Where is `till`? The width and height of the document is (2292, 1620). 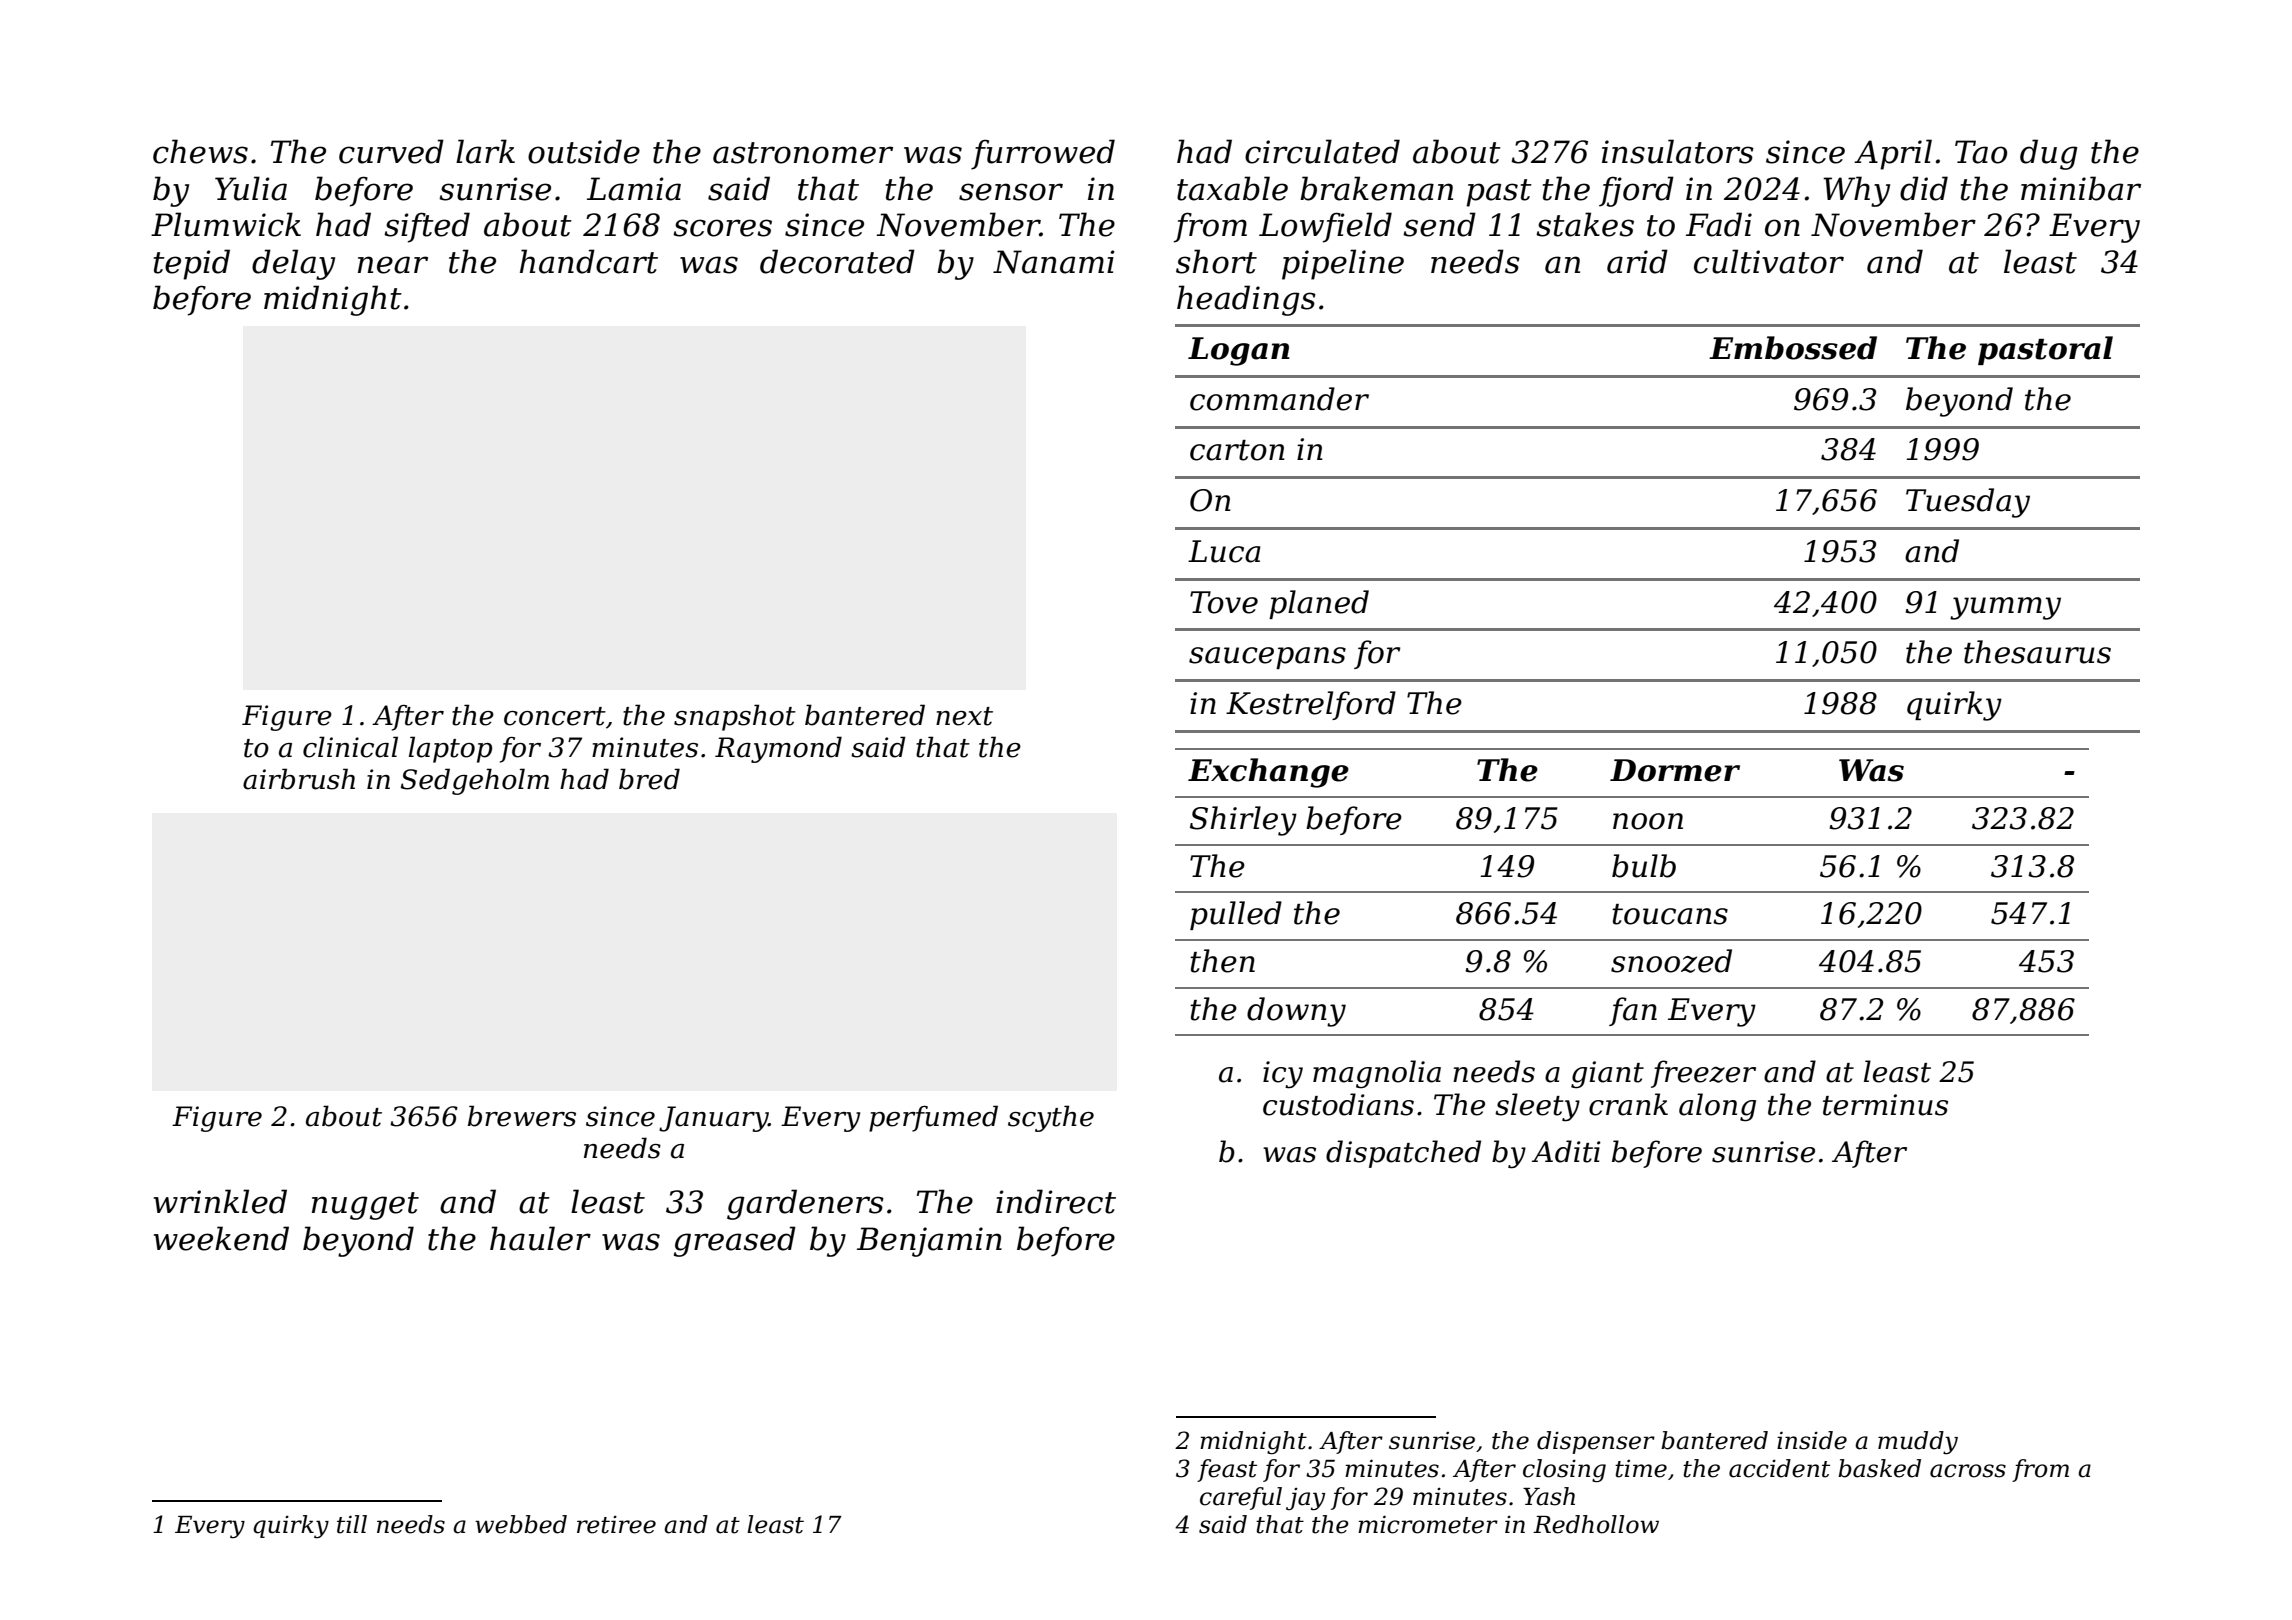 till is located at coordinates (352, 1524).
